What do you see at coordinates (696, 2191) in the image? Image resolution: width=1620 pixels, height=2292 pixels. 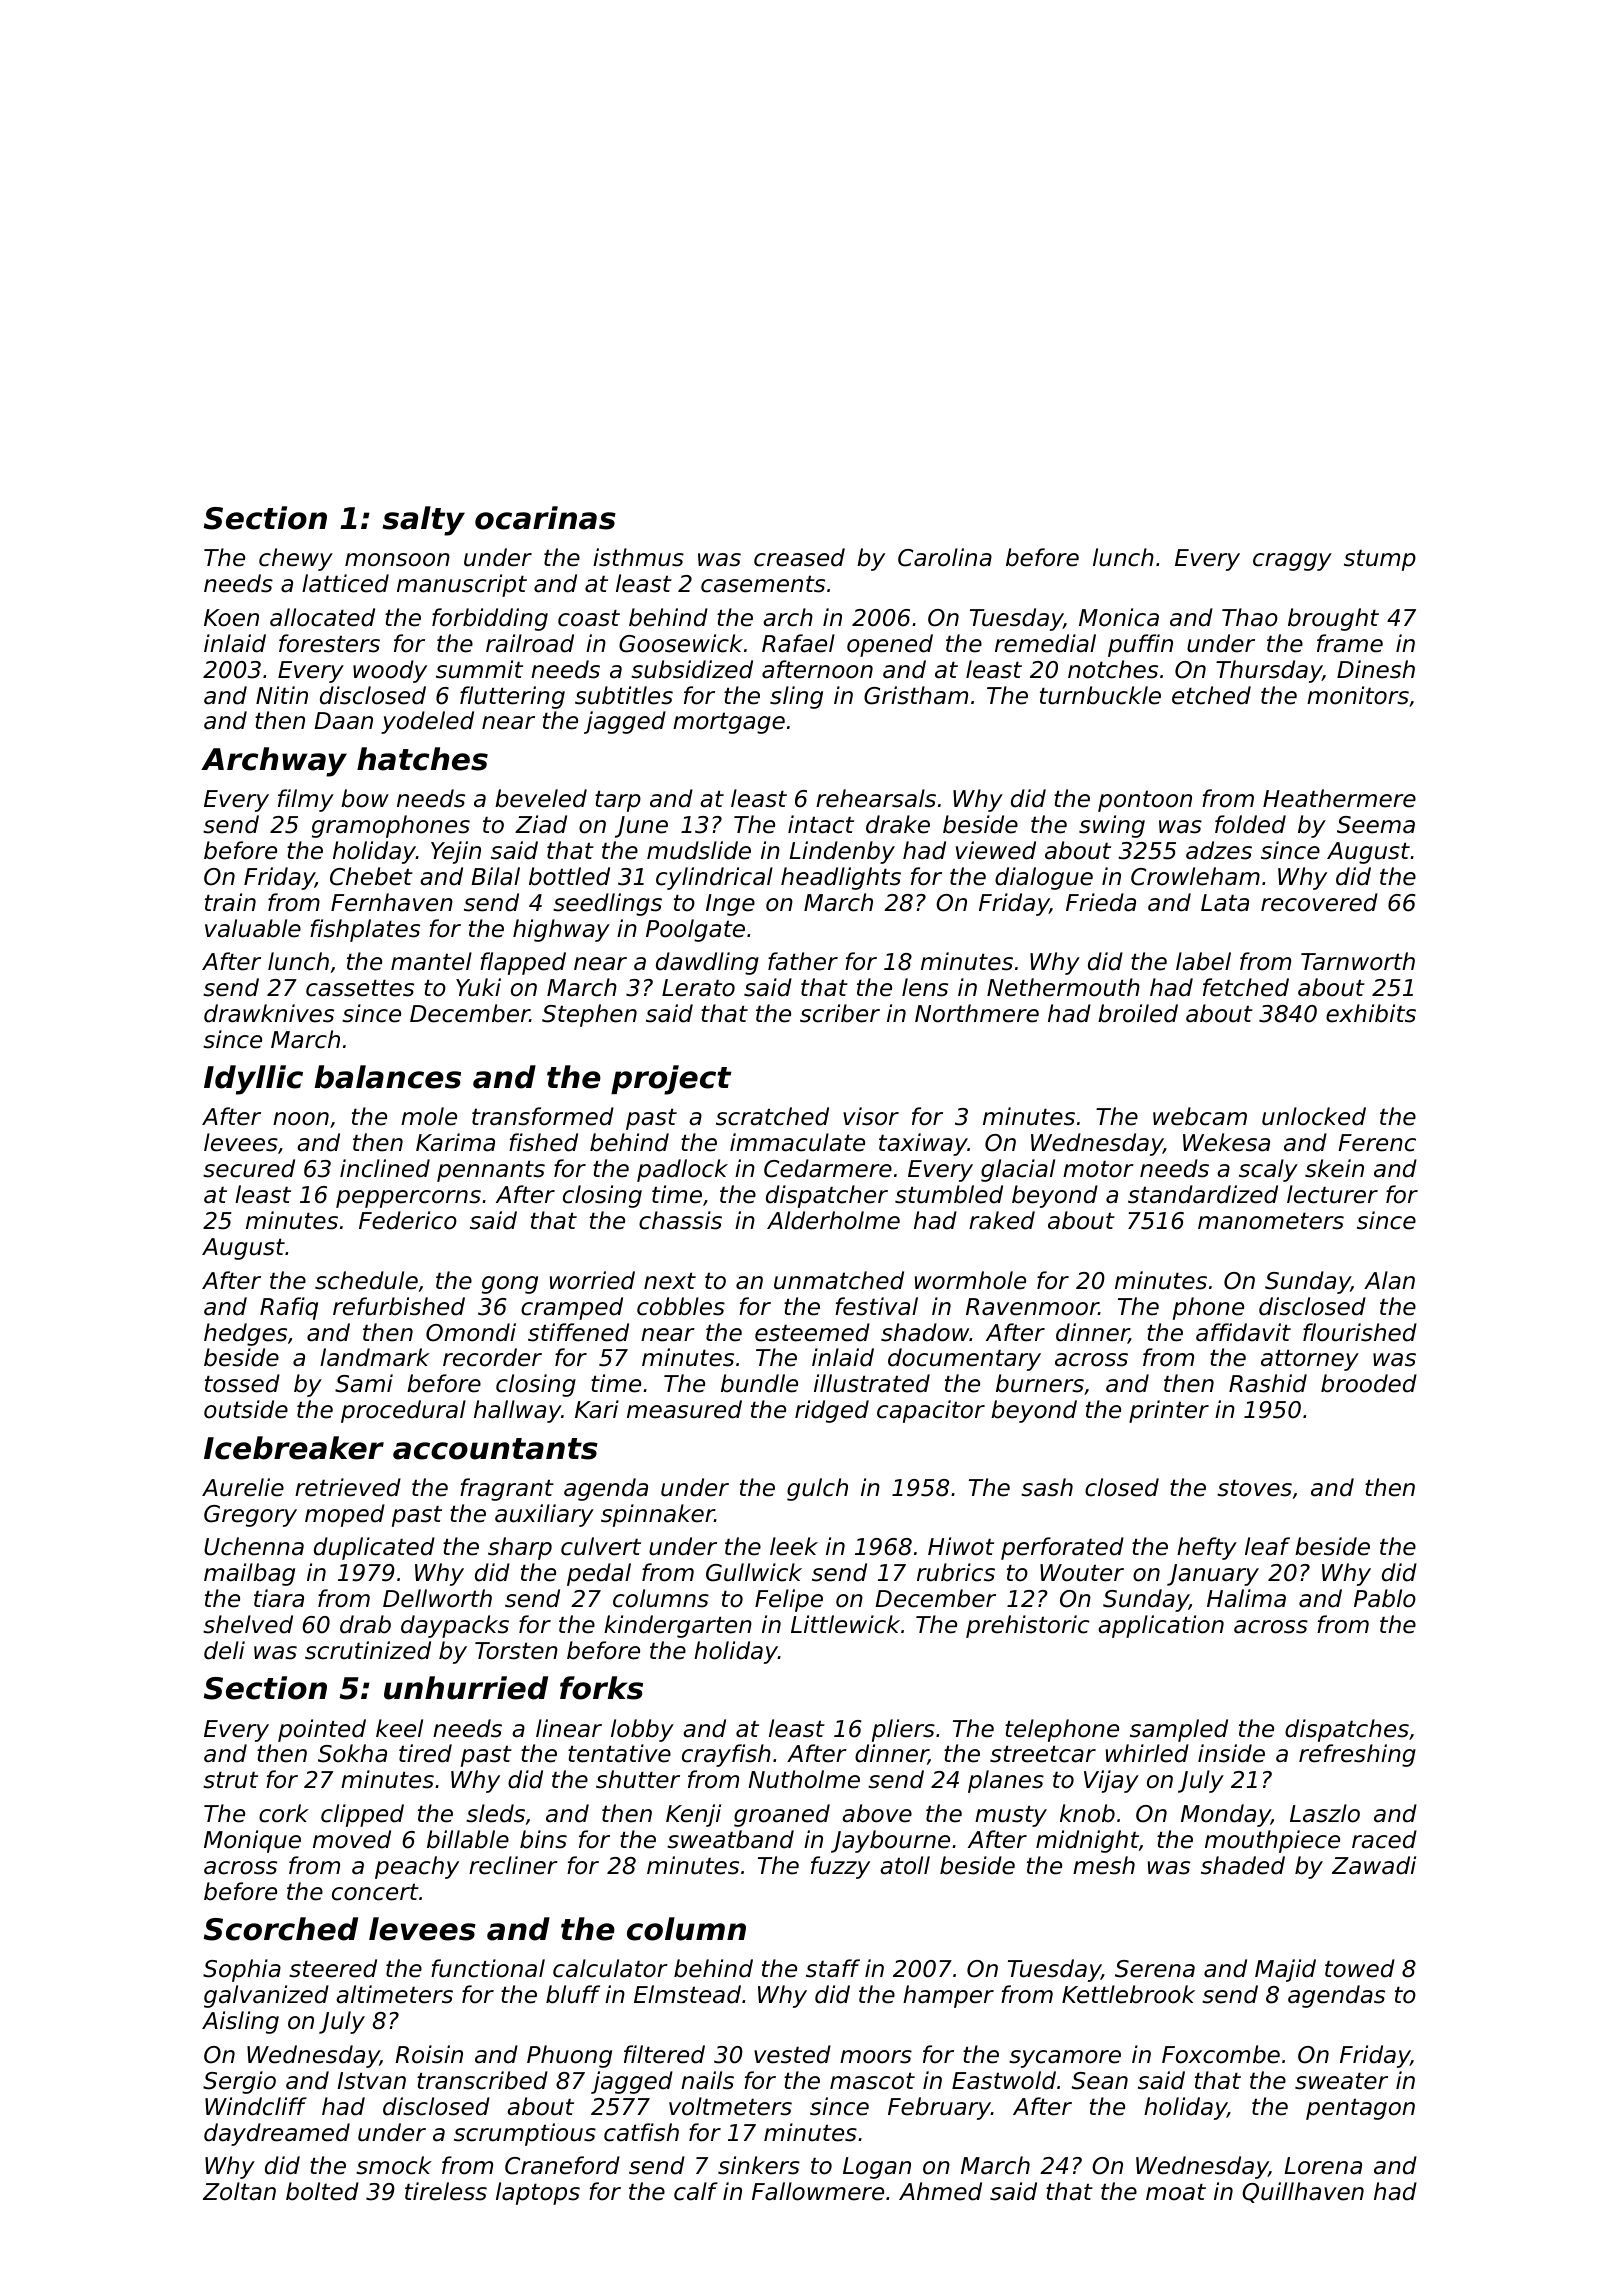 I see `calf` at bounding box center [696, 2191].
